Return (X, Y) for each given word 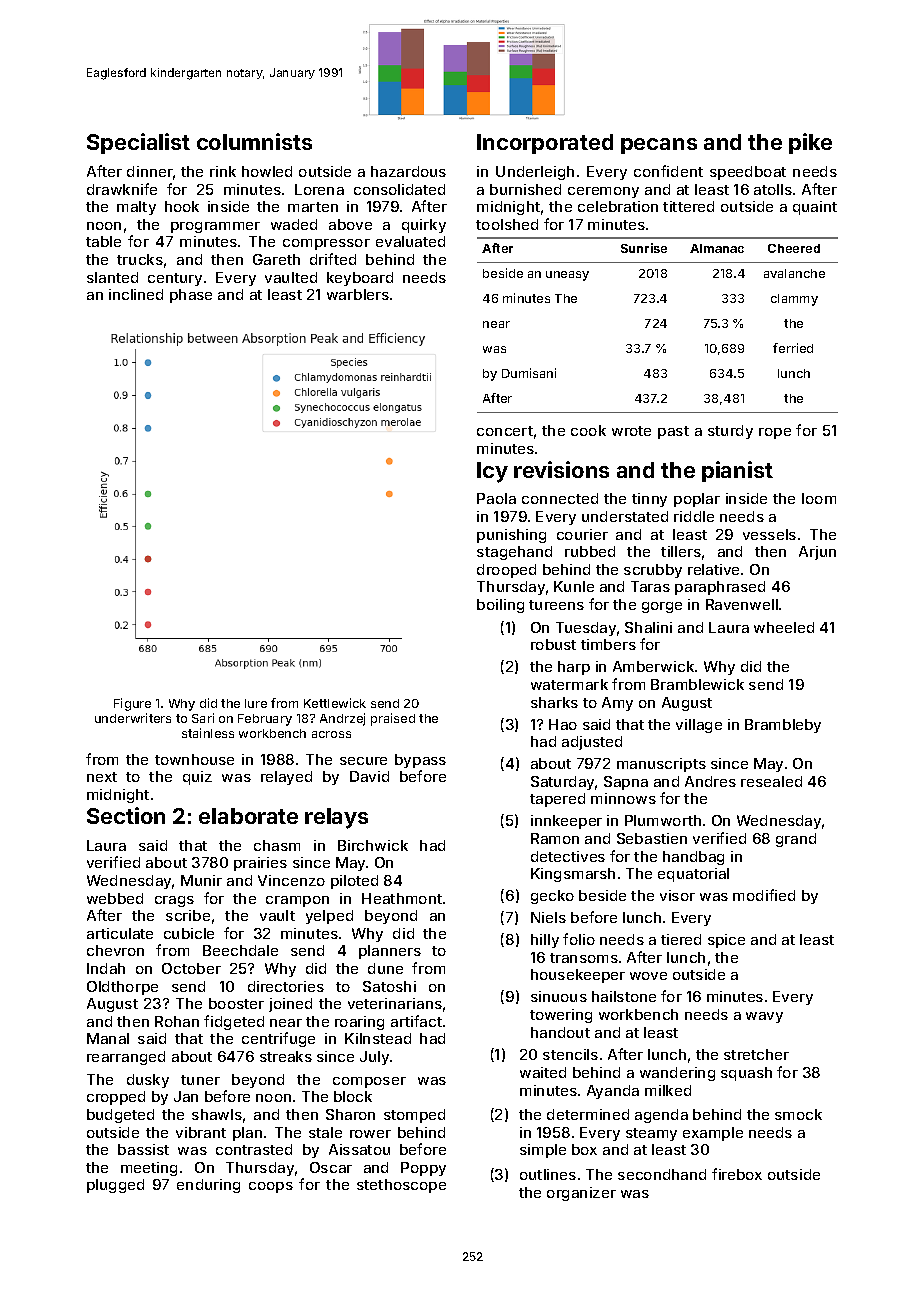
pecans (659, 146)
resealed (771, 781)
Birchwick (373, 845)
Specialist (138, 143)
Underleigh (535, 173)
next (102, 777)
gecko (552, 897)
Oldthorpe (122, 988)
